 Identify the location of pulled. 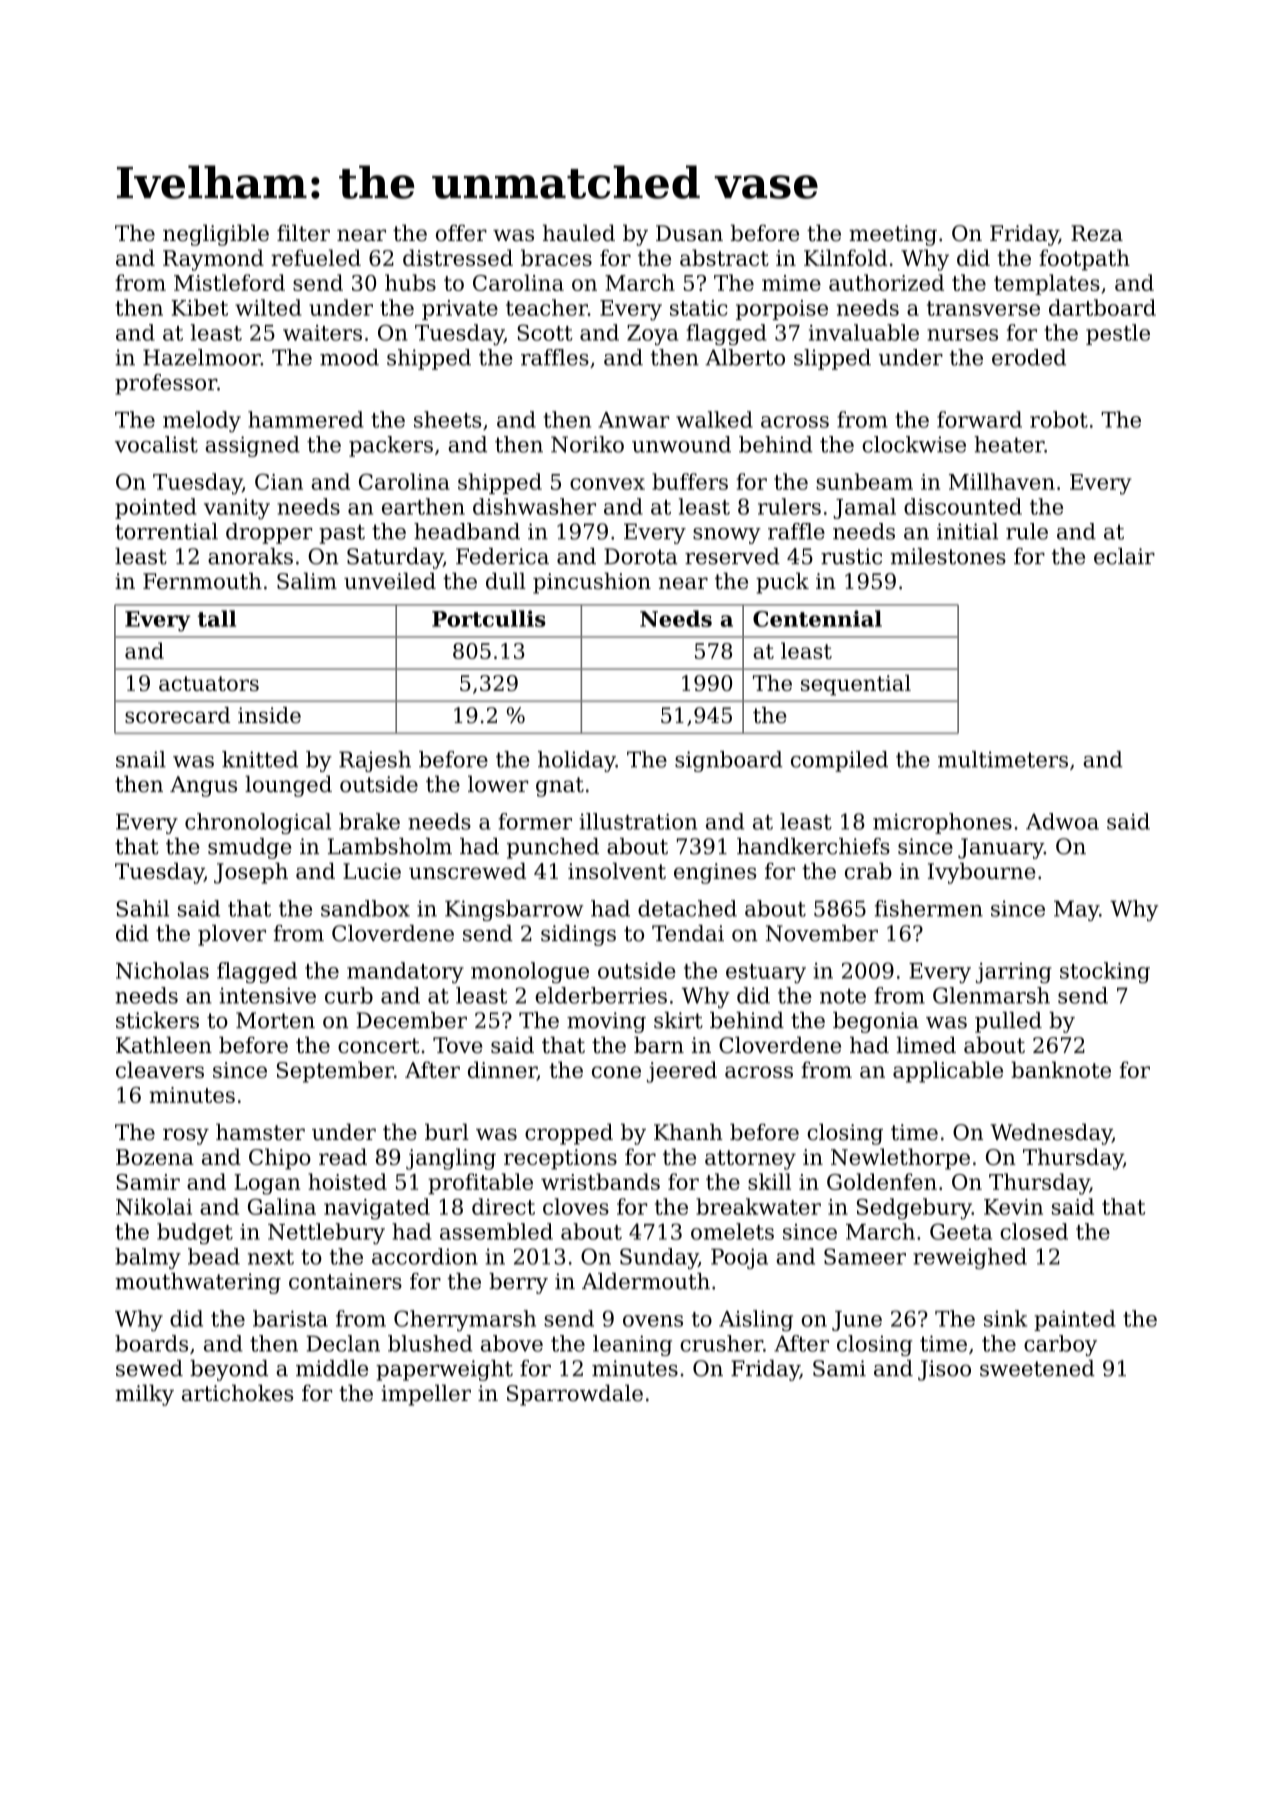
(1008, 1022).
